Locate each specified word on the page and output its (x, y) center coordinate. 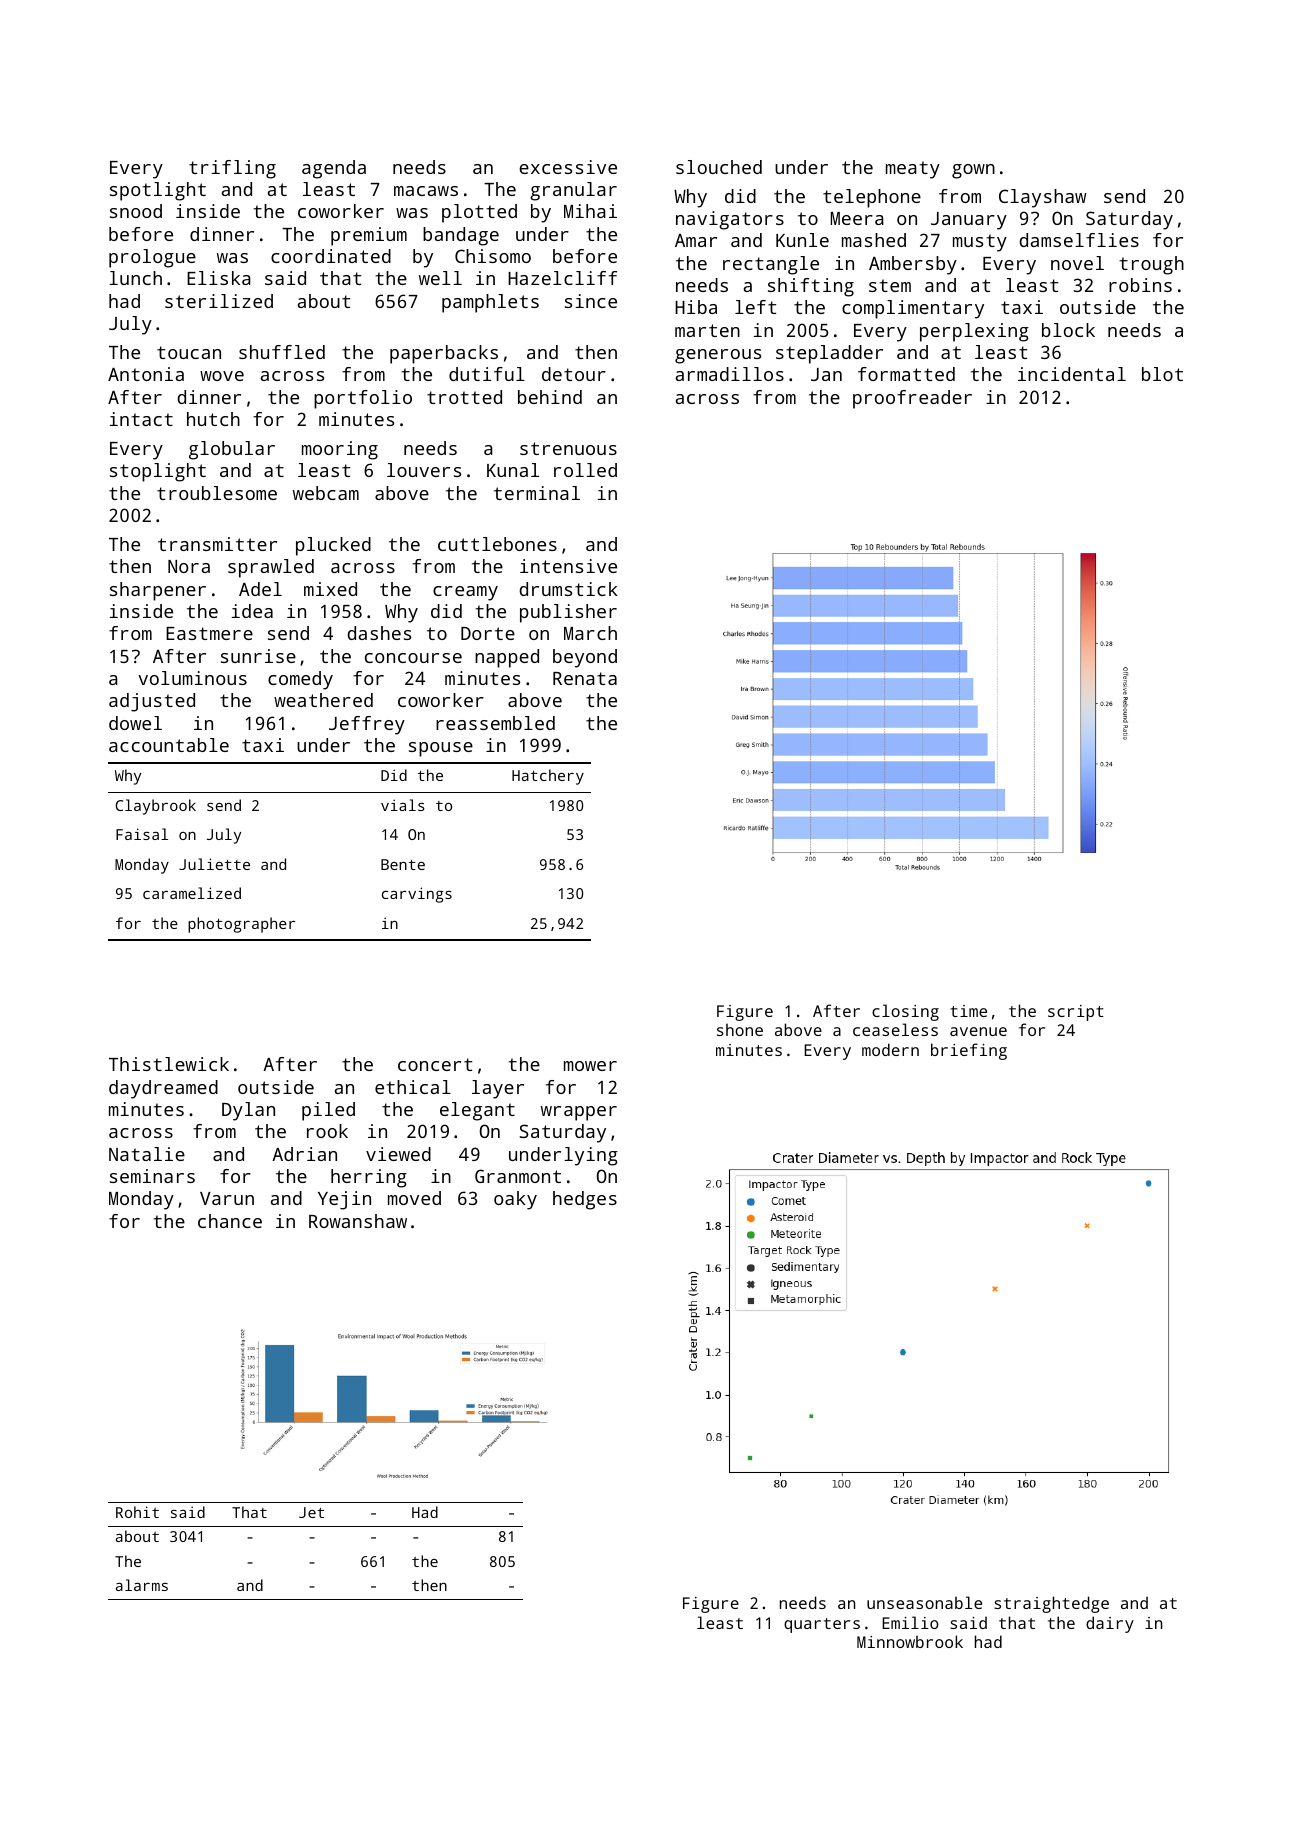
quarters (822, 1625)
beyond (585, 658)
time (968, 1011)
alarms (142, 1585)
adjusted (152, 702)
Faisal (142, 834)
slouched (719, 167)
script (1076, 1013)
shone (740, 1029)
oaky (515, 1200)
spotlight (158, 191)
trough (1151, 265)
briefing (969, 1051)
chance (230, 1221)
